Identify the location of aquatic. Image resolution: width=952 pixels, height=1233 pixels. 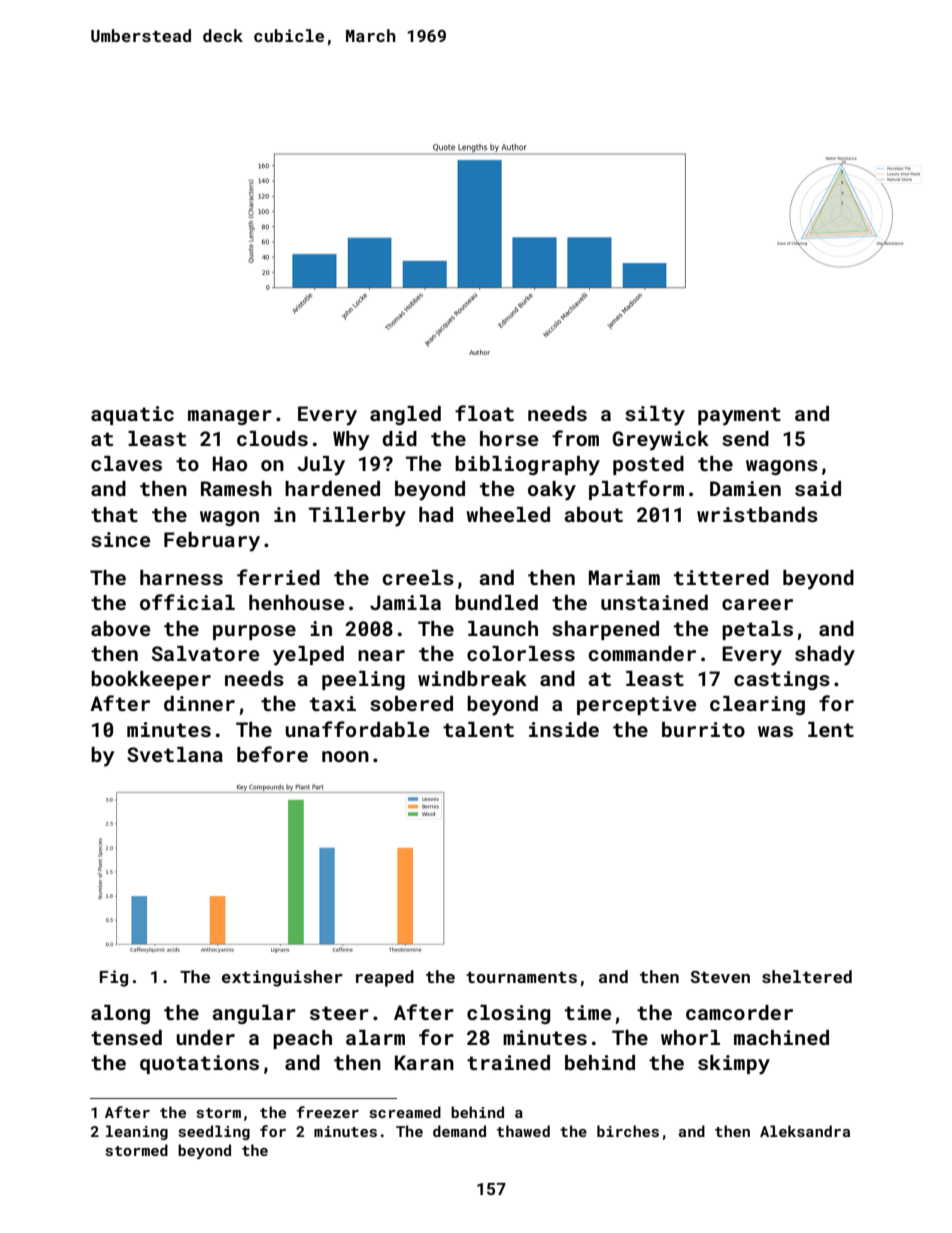
(132, 415).
